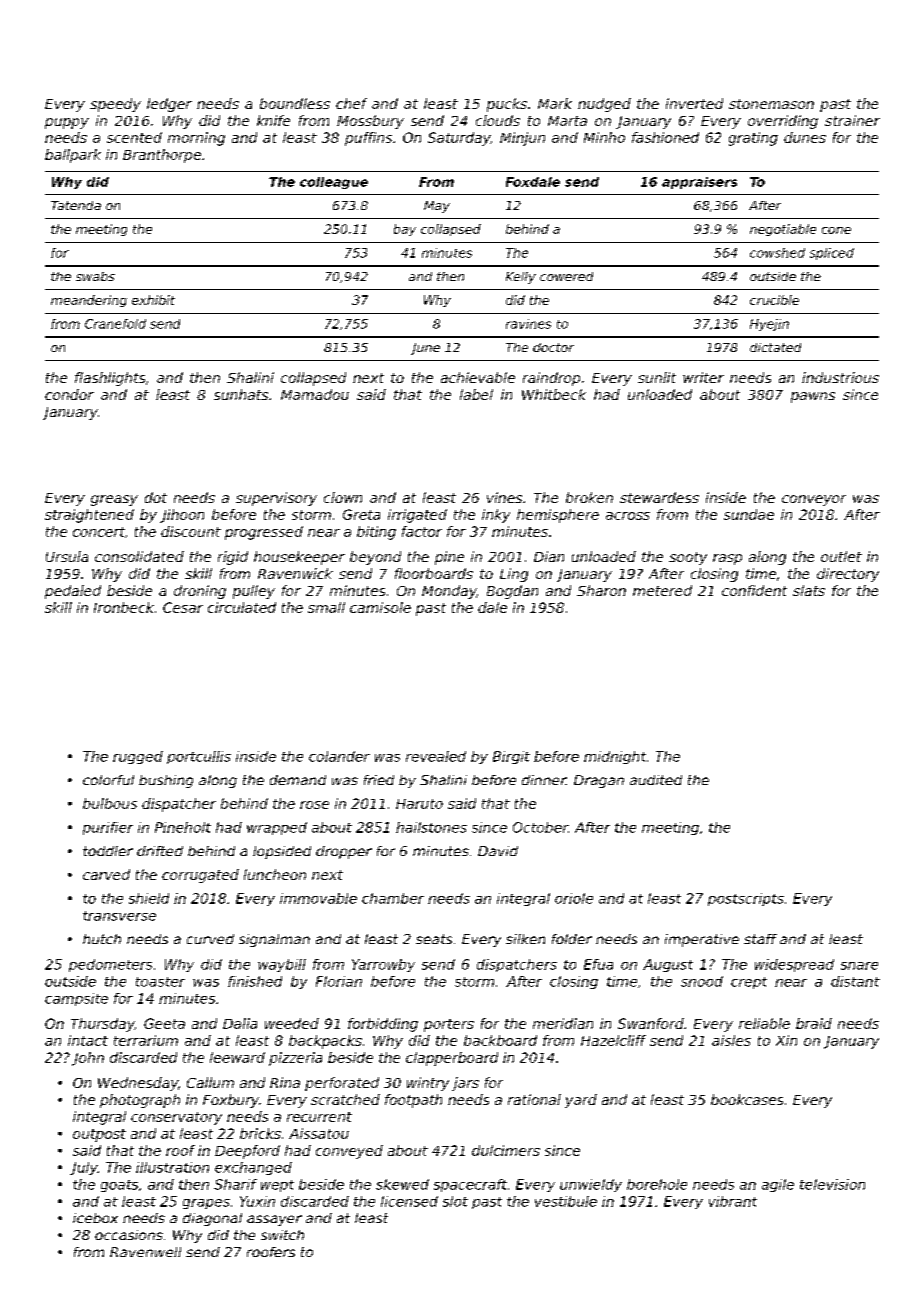 This screenshot has width=924, height=1308. I want to click on icebox, so click(95, 1218).
